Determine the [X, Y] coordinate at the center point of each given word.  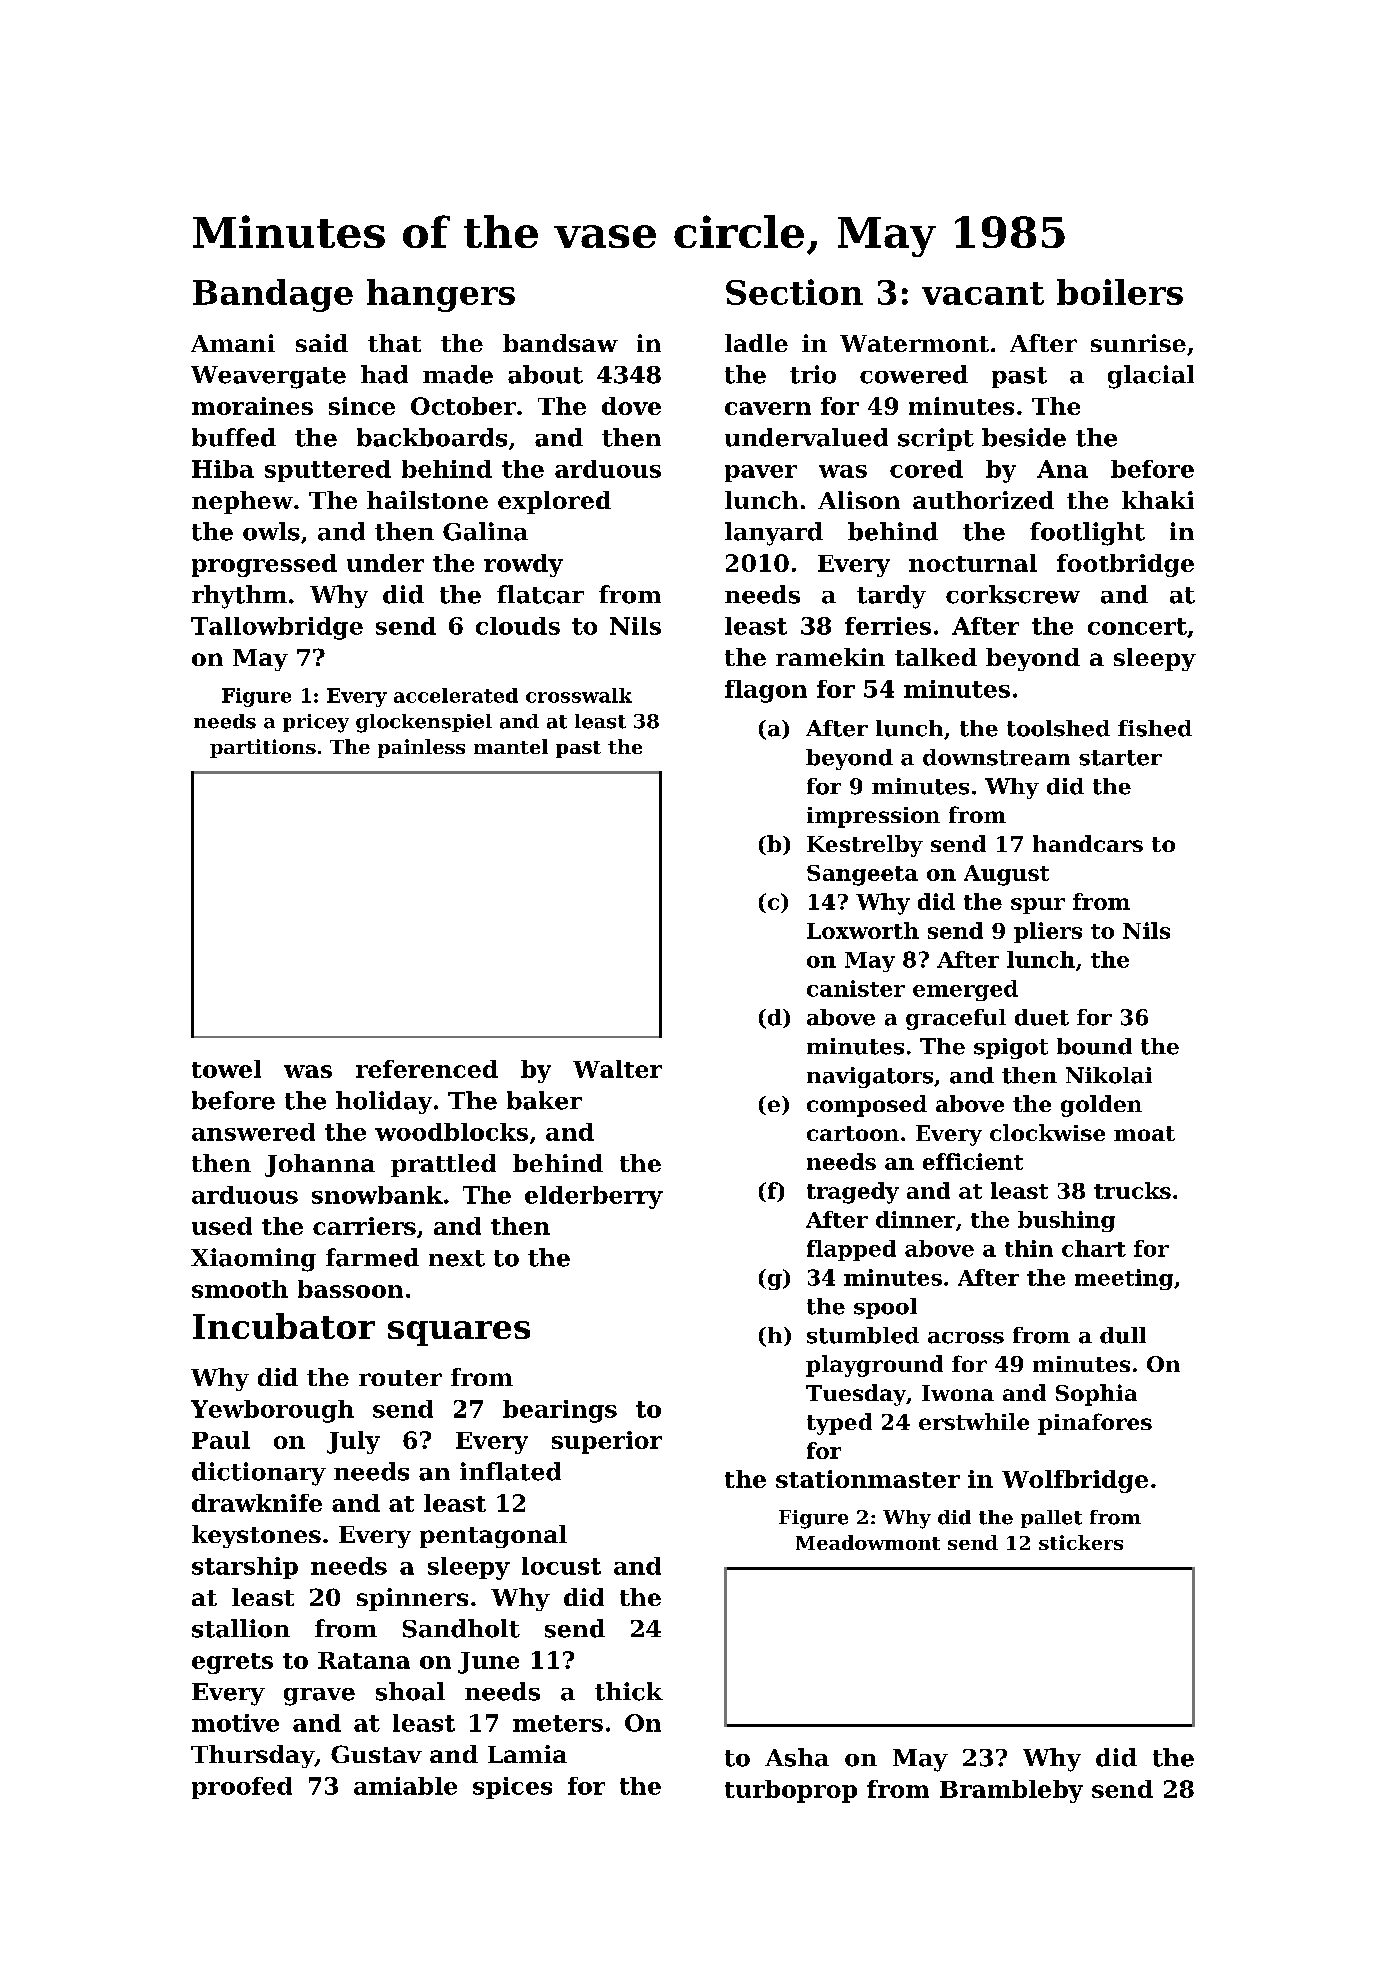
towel [226, 1069]
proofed [242, 1788]
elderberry [594, 1197]
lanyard [774, 534]
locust [561, 1566]
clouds [518, 626]
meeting [1124, 1279]
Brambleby [1011, 1791]
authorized [983, 500]
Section [794, 292]
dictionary [259, 1474]
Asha [797, 1757]
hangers [441, 295]
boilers [1120, 292]
